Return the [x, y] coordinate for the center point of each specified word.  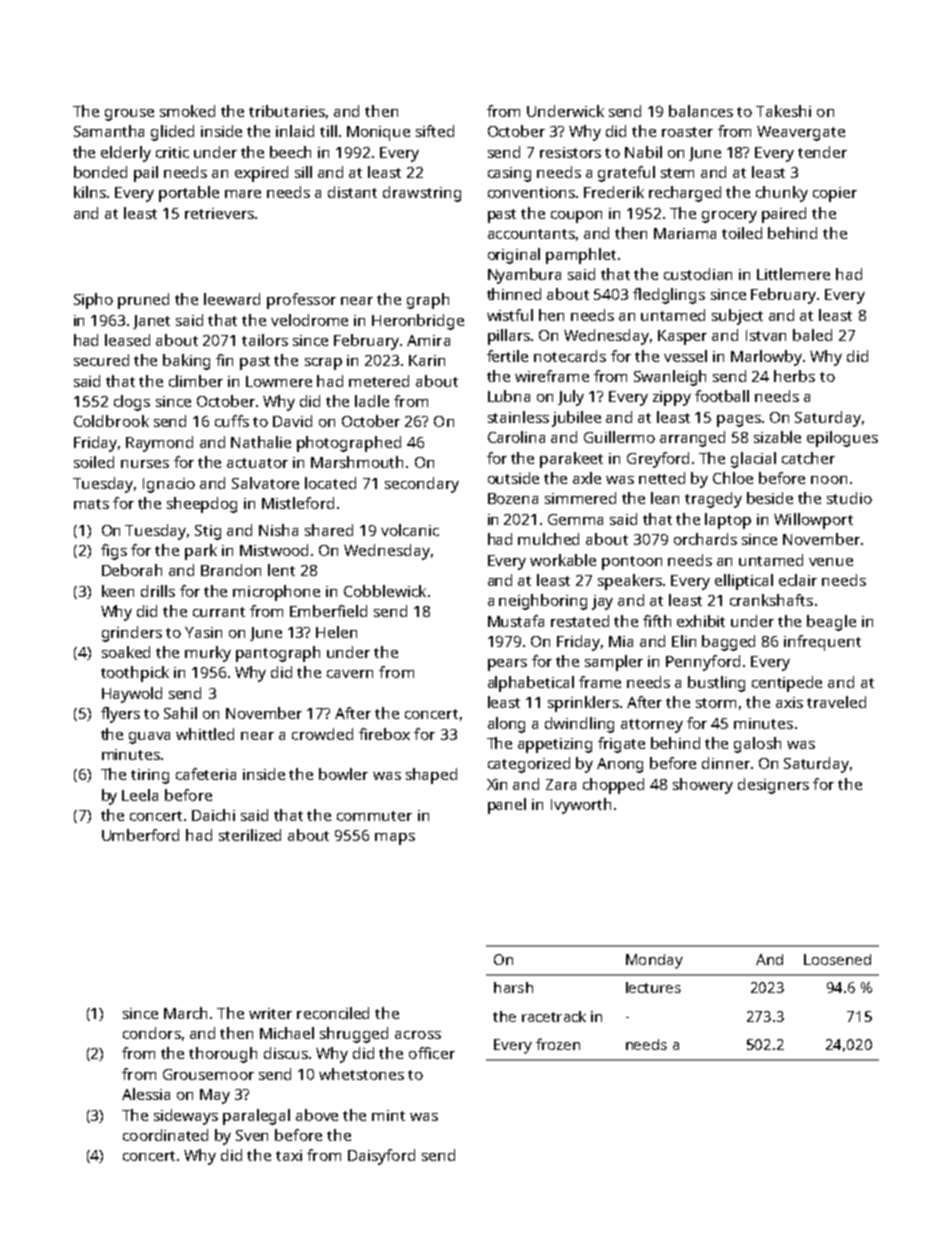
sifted [435, 131]
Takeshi [783, 111]
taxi [289, 1155]
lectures [653, 987]
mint [388, 1115]
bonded [100, 172]
